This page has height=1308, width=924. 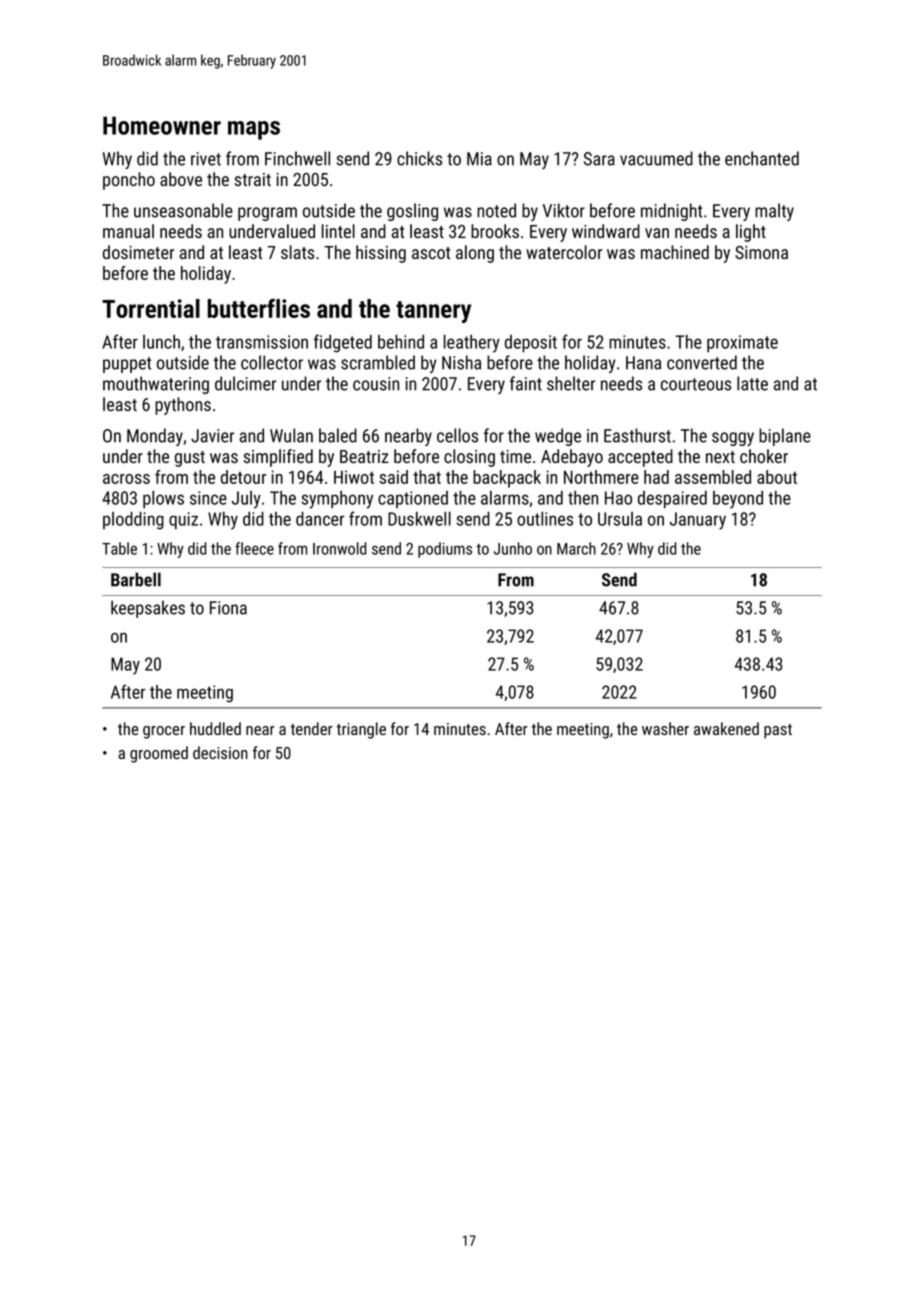 What do you see at coordinates (778, 731) in the page?
I see `past` at bounding box center [778, 731].
